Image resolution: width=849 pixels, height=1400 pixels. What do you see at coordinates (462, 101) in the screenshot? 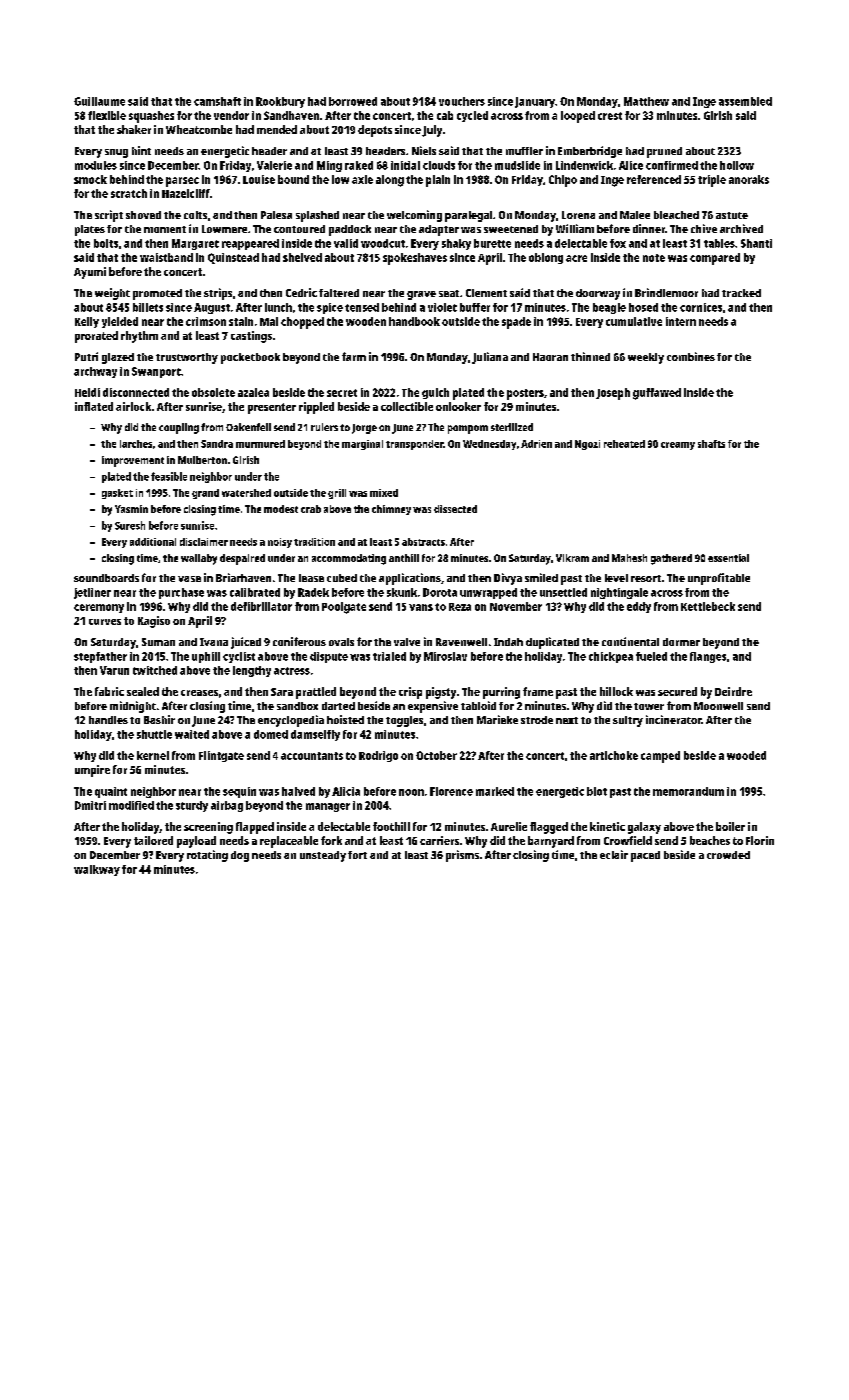
I see `vouchers` at bounding box center [462, 101].
